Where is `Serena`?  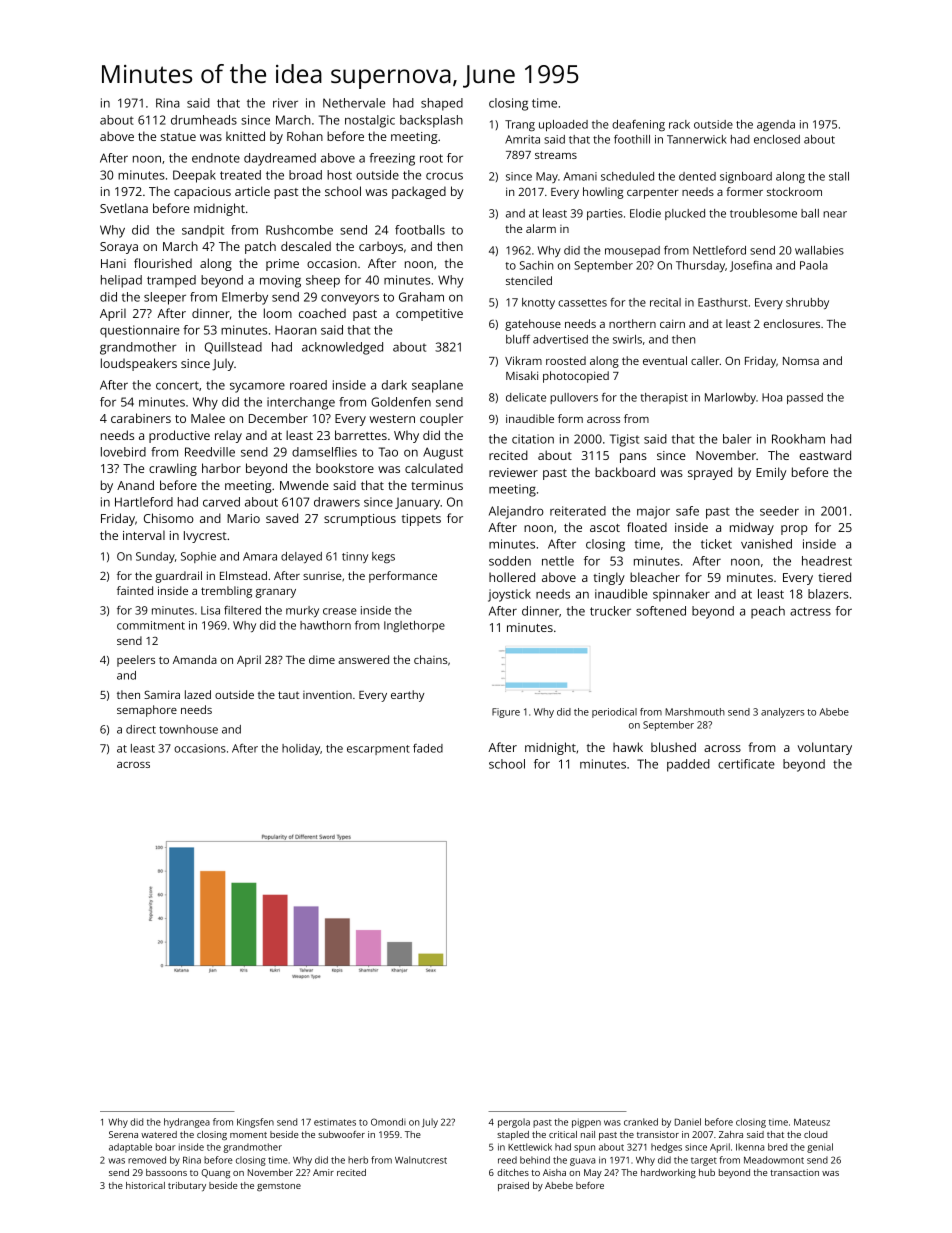
Serena is located at coordinates (123, 1134).
